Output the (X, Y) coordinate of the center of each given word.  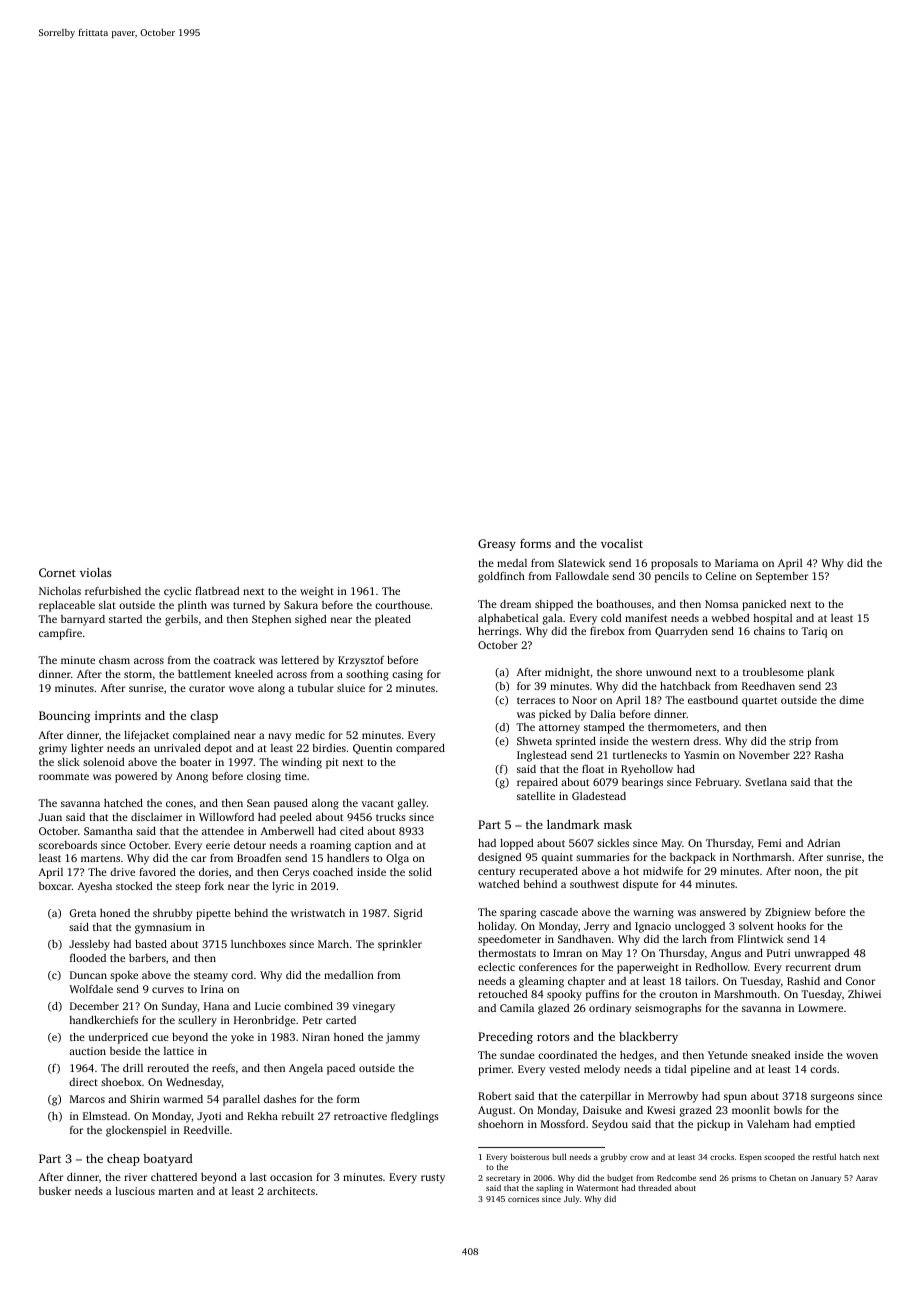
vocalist (622, 543)
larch (694, 939)
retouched (503, 994)
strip (800, 742)
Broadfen (259, 858)
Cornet (57, 572)
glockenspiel (136, 1131)
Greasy (497, 545)
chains (769, 631)
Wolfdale (91, 989)
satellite (536, 796)
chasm (114, 660)
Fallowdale (582, 576)
